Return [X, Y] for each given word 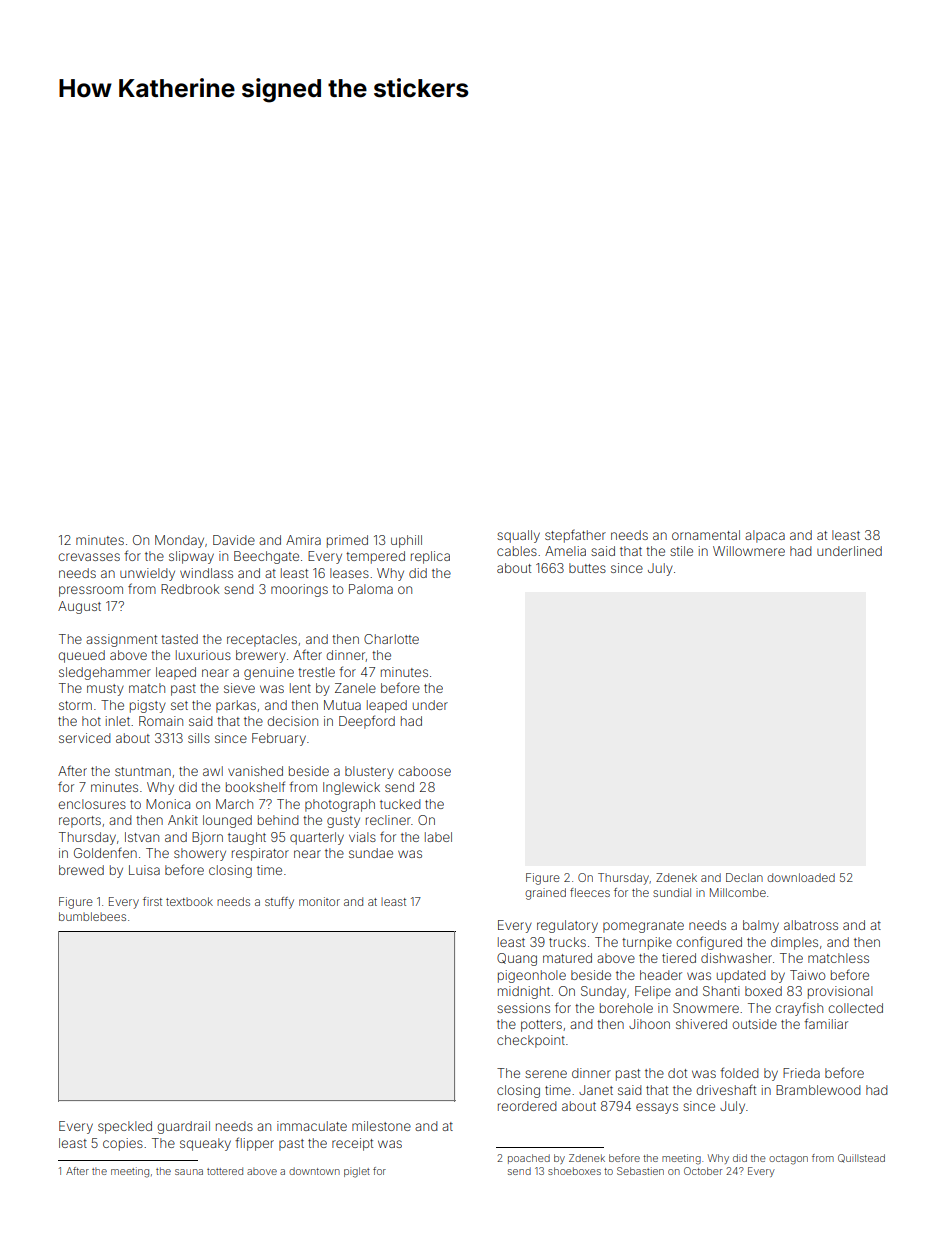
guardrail [183, 1127]
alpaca [765, 536]
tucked [400, 804]
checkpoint [531, 1041]
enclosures [92, 804]
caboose [424, 771]
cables [517, 551]
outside [754, 1024]
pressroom [91, 591]
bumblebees [92, 916]
